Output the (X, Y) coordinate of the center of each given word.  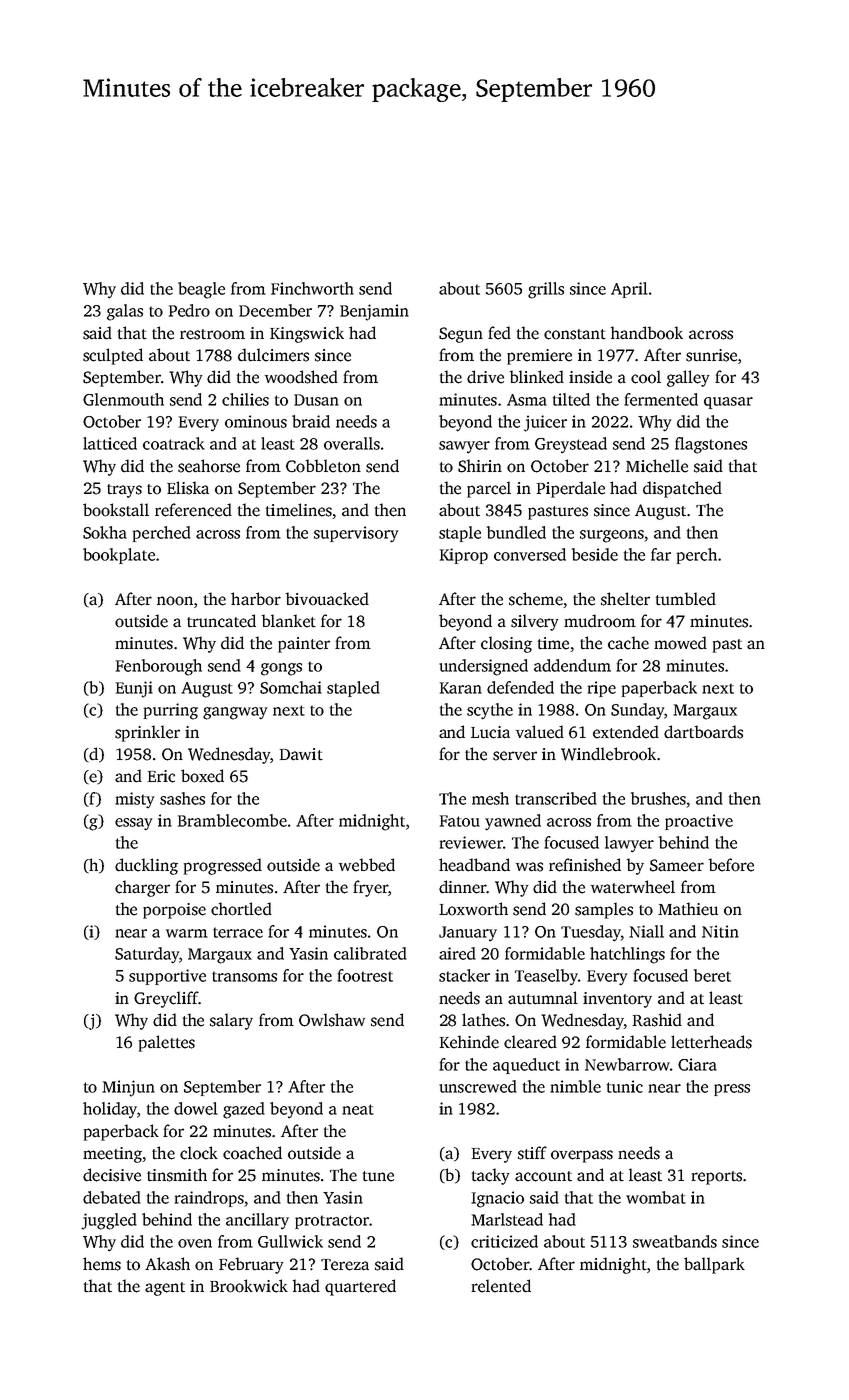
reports (717, 1178)
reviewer (471, 842)
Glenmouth (123, 399)
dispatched (682, 489)
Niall (646, 931)
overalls (352, 443)
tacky (490, 1176)
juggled (109, 1221)
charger (142, 888)
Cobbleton (323, 466)
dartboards (703, 732)
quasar (728, 403)
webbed (367, 865)
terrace (238, 932)
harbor (256, 599)
